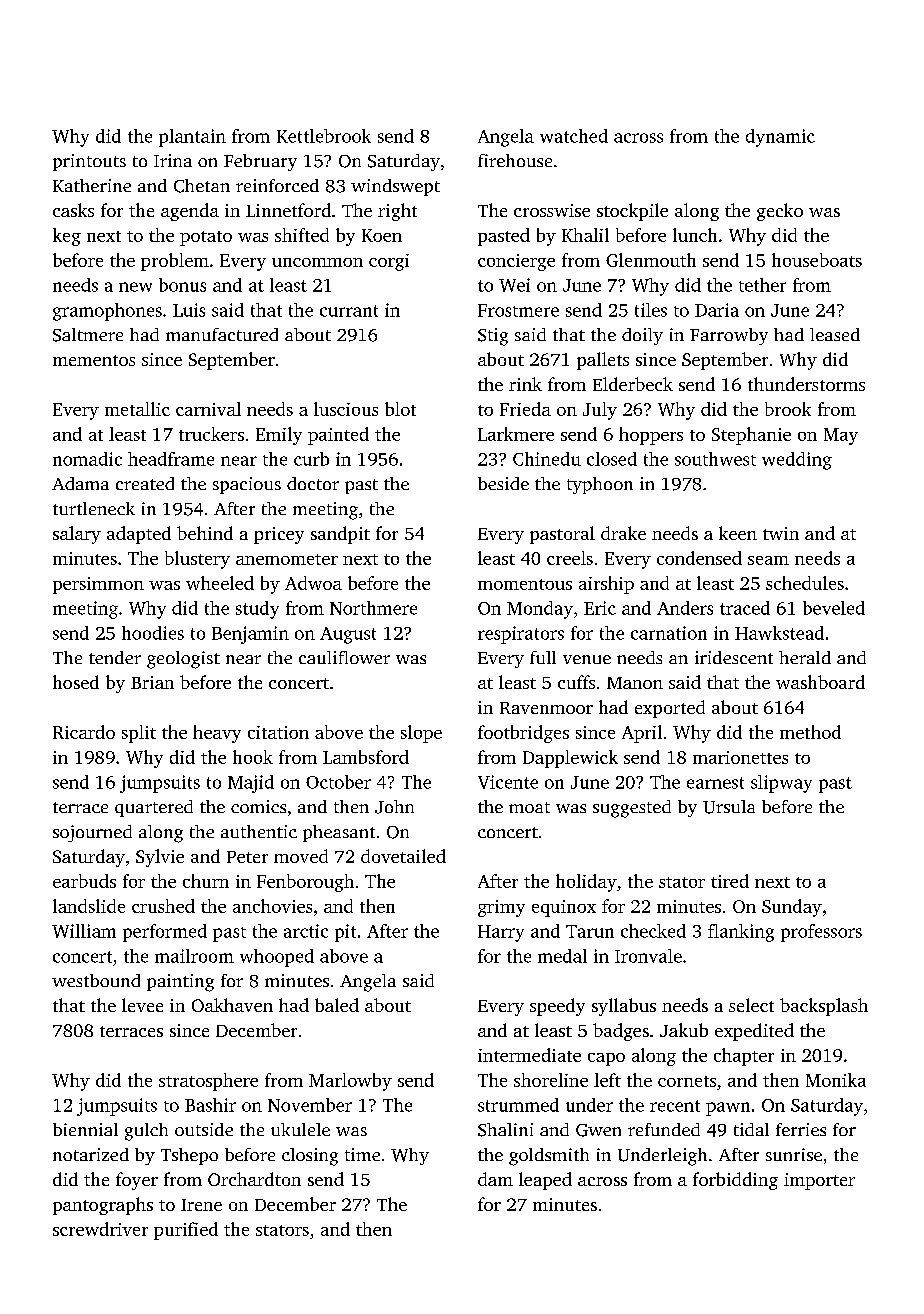 This screenshot has width=924, height=1314. What do you see at coordinates (247, 857) in the screenshot?
I see `Peter` at bounding box center [247, 857].
